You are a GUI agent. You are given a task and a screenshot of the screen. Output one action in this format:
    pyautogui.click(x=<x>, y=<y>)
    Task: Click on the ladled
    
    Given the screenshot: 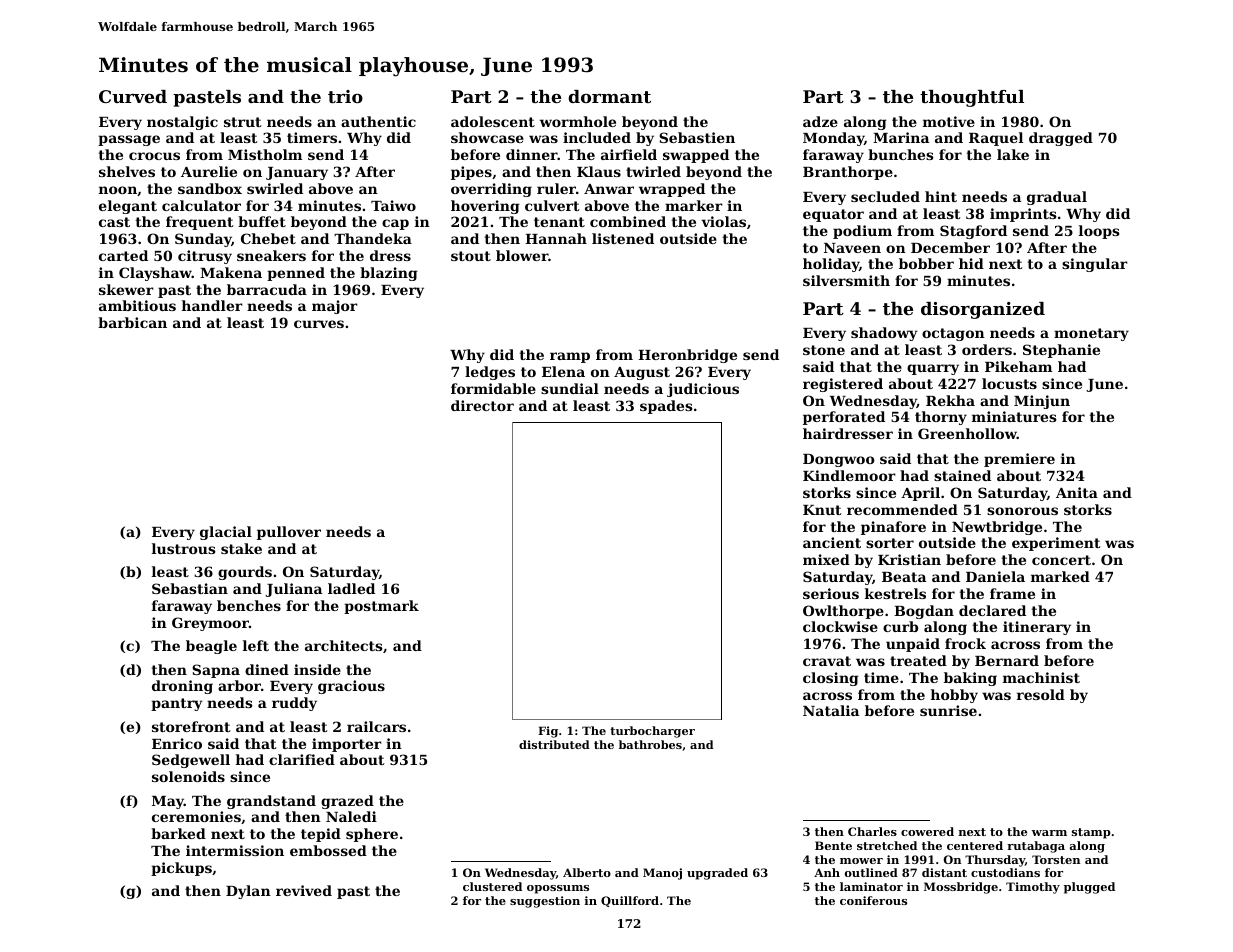 What is the action you would take?
    pyautogui.click(x=351, y=588)
